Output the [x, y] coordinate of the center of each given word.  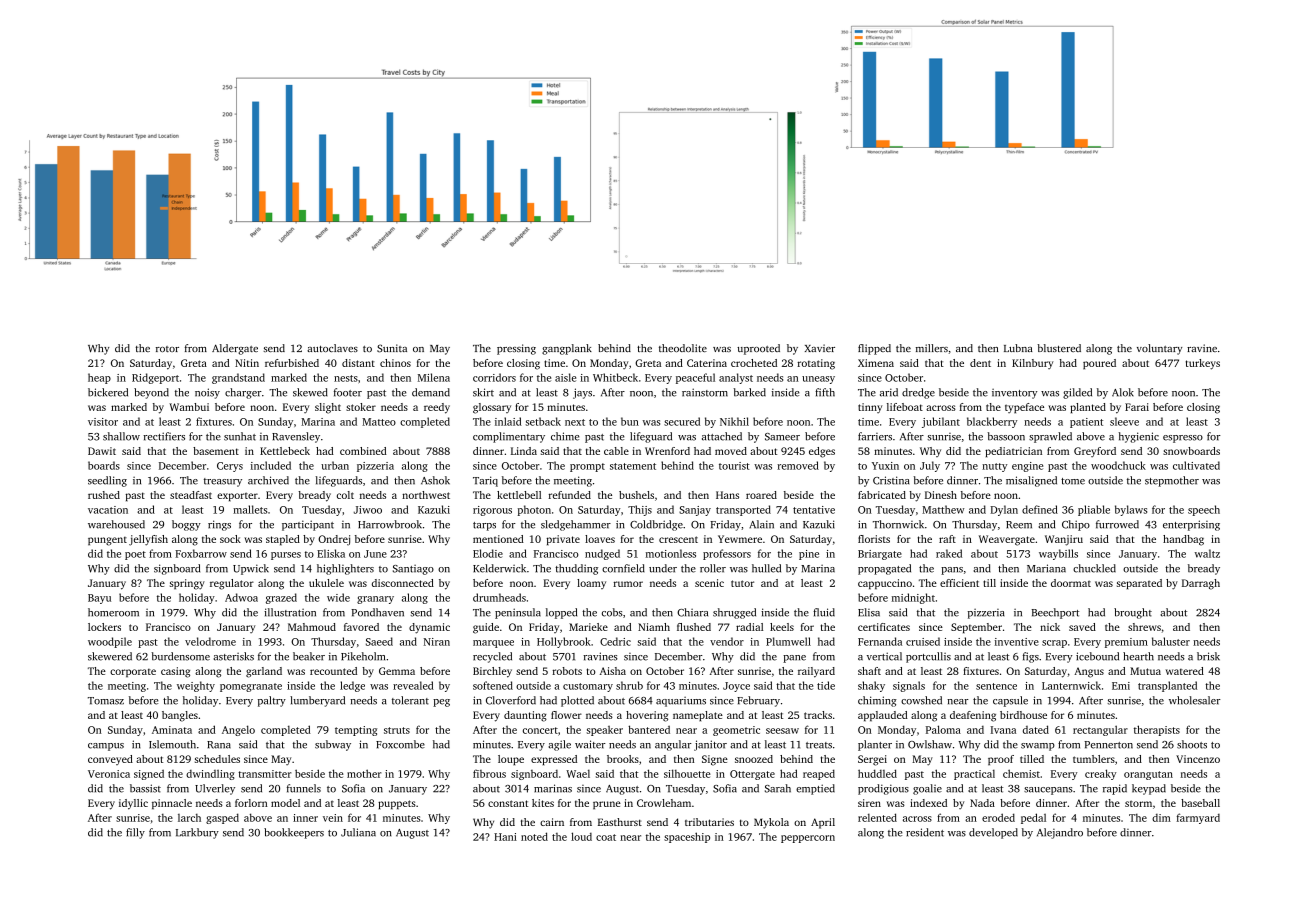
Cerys [230, 467]
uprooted [758, 349]
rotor [167, 349]
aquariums [681, 702]
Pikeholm [363, 656]
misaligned [1031, 481]
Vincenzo [1198, 759]
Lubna [1018, 348]
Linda [524, 451]
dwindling [210, 775]
